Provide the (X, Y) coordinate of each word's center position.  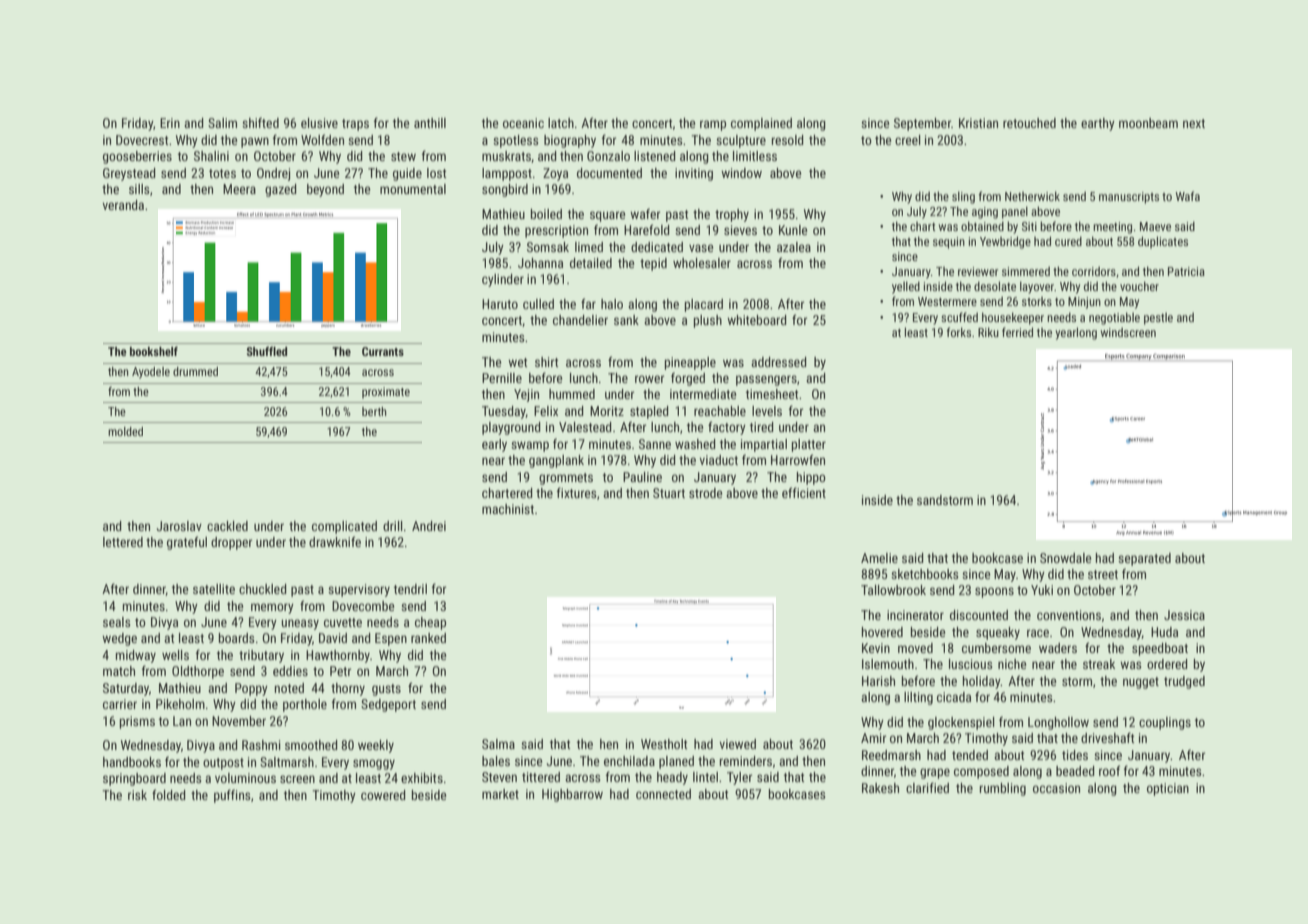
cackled (227, 526)
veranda (123, 205)
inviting (694, 174)
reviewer (978, 271)
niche (1012, 664)
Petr (340, 671)
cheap (430, 623)
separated (1144, 559)
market (500, 794)
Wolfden (322, 139)
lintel (705, 777)
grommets (566, 479)
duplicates (1163, 242)
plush (708, 321)
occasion (1056, 788)
